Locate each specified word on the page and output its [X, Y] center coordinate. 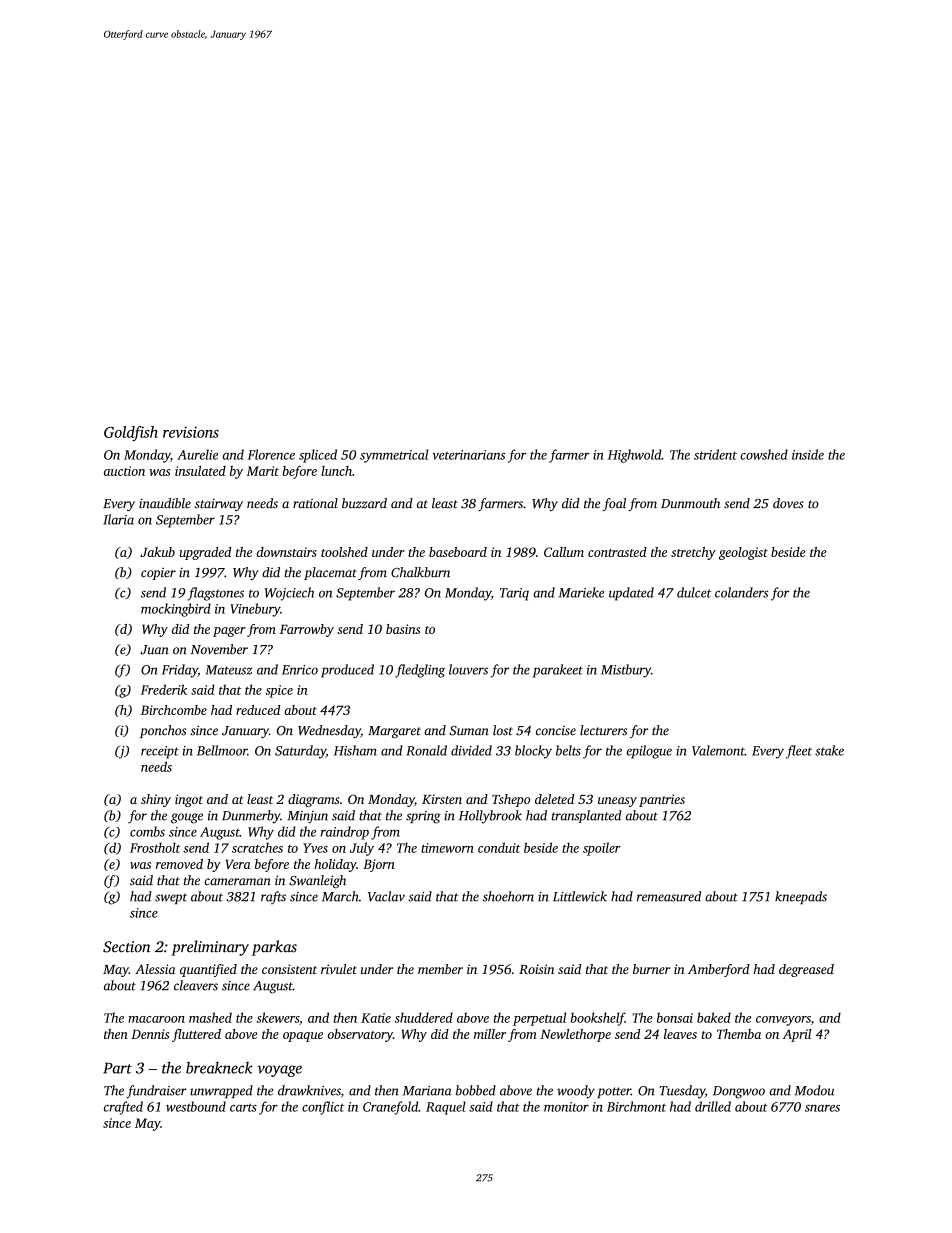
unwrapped [221, 1091]
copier [158, 574]
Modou [814, 1090]
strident [715, 454]
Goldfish [131, 433]
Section [127, 947]
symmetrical [394, 456]
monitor [566, 1107]
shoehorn [508, 896]
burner [651, 969]
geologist [743, 553]
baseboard [458, 552]
